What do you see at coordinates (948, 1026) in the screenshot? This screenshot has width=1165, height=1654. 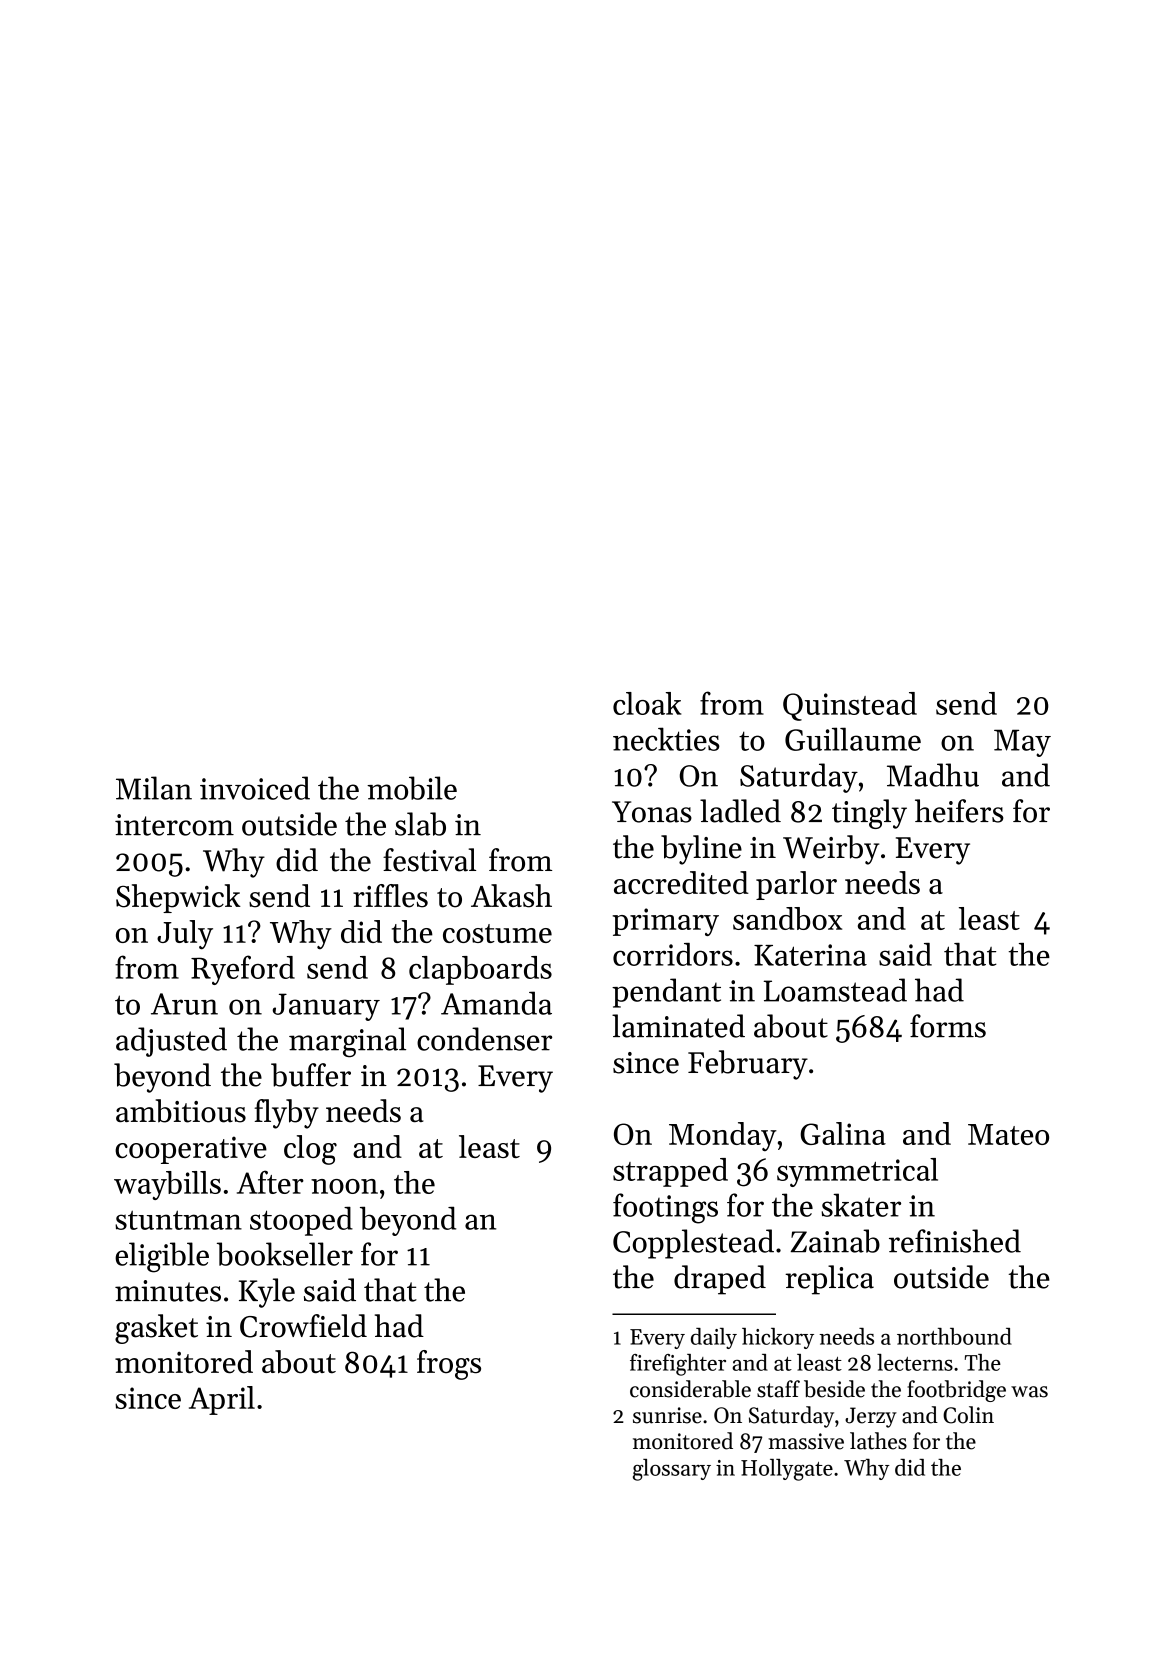 I see `forms` at bounding box center [948, 1026].
